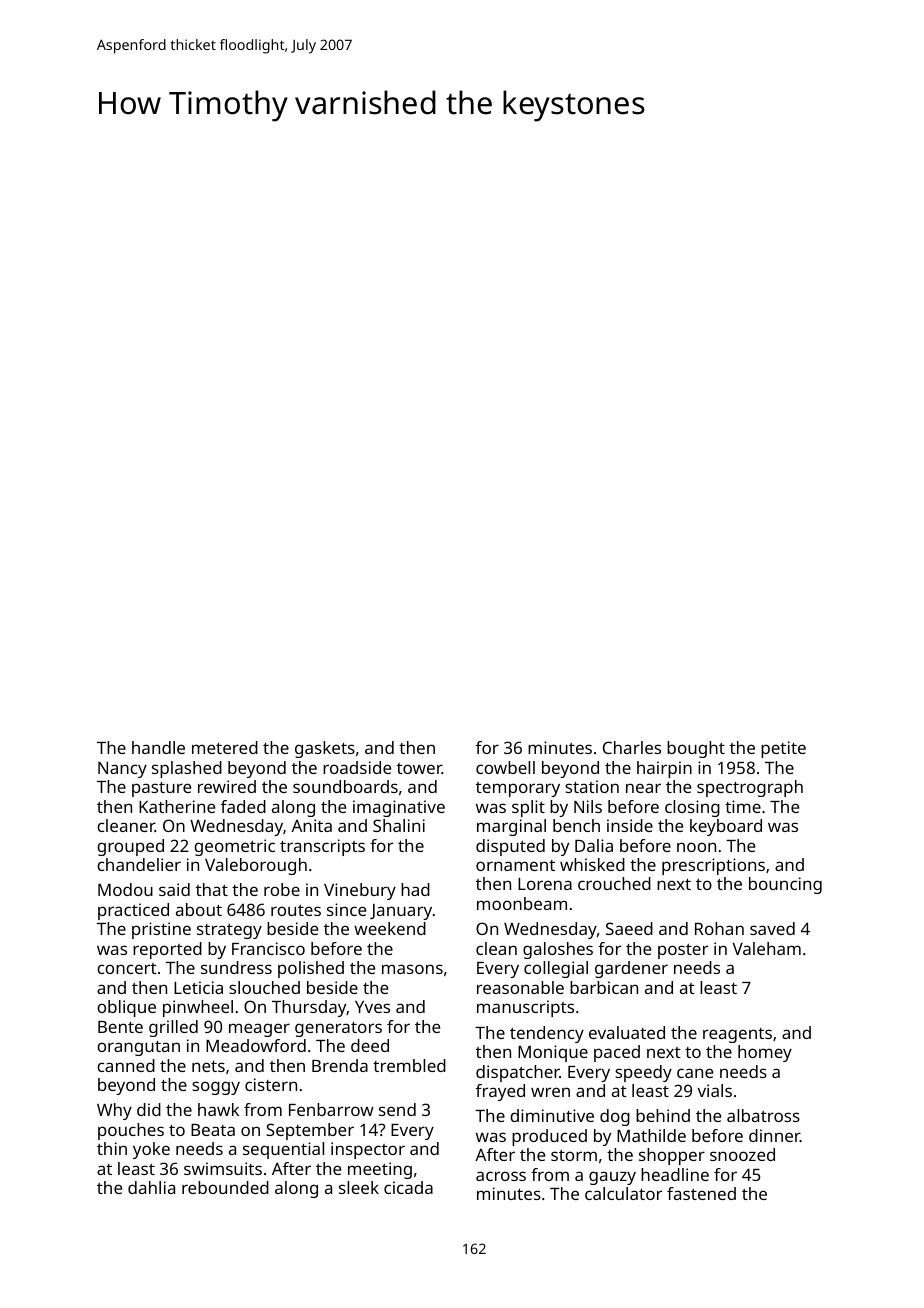 The image size is (924, 1308). What do you see at coordinates (264, 987) in the screenshot?
I see `slouched` at bounding box center [264, 987].
